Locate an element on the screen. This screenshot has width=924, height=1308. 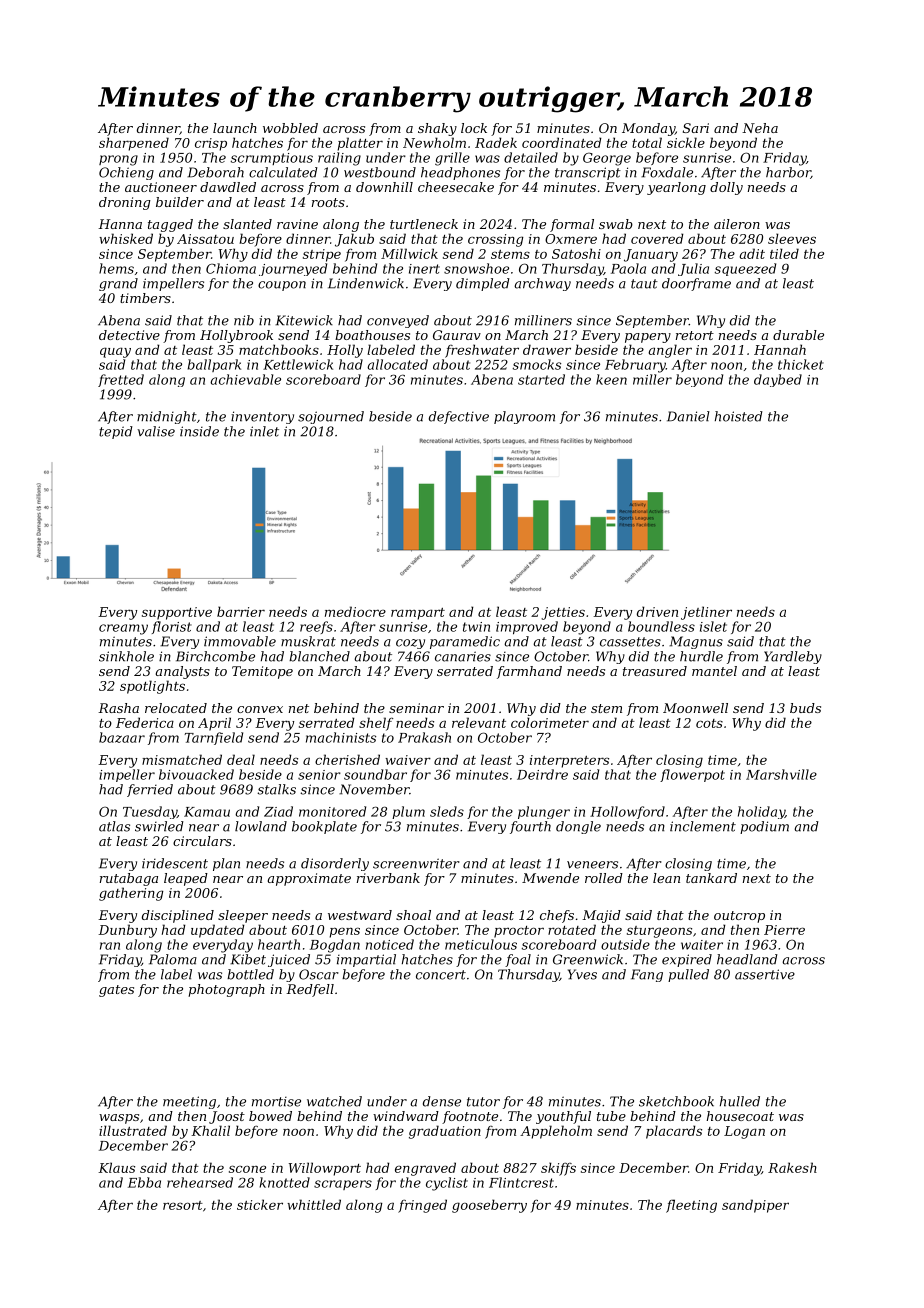
papery is located at coordinates (648, 338).
